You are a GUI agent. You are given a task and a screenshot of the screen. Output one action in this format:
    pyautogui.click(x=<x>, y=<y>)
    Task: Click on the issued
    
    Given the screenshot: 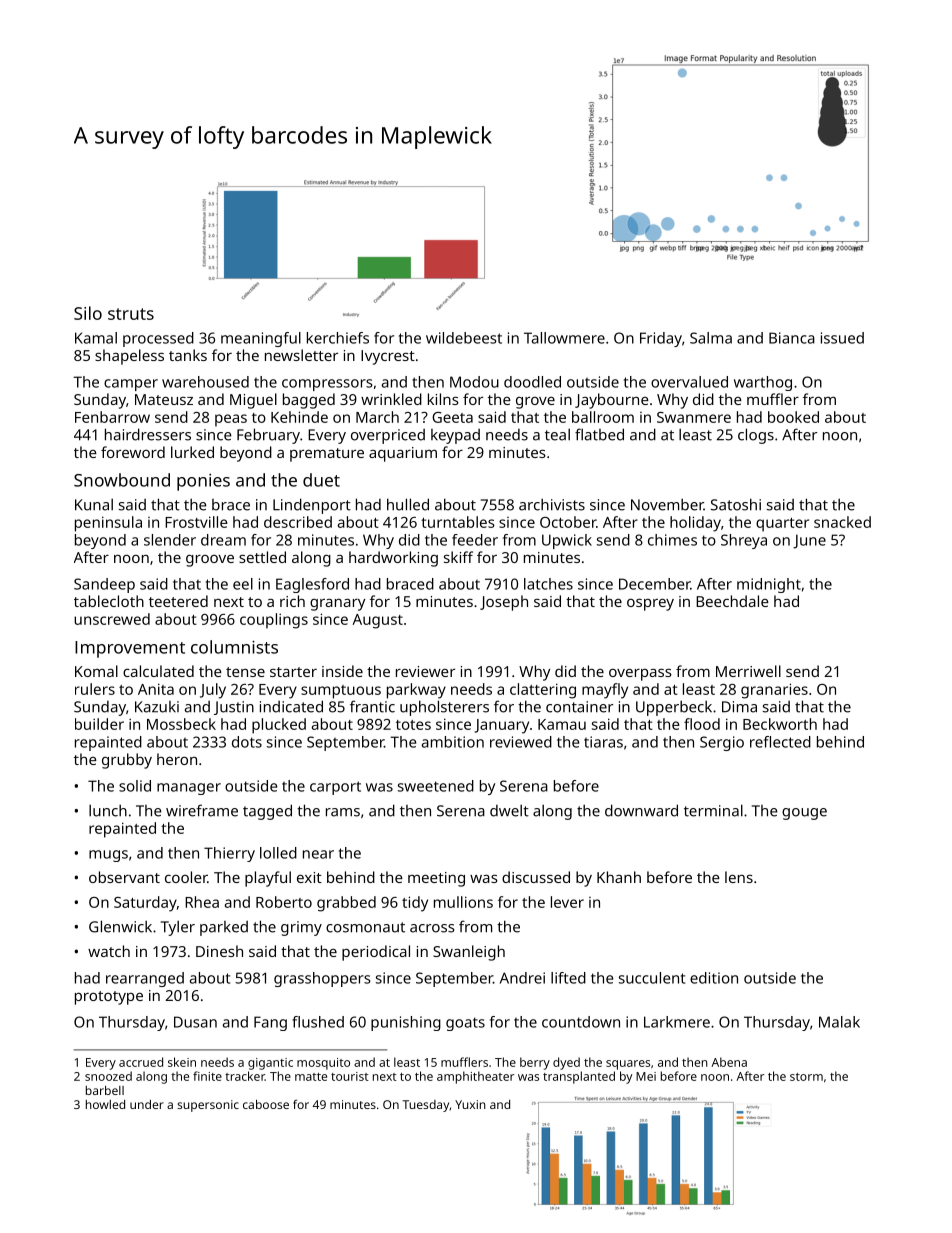 What is the action you would take?
    pyautogui.click(x=842, y=338)
